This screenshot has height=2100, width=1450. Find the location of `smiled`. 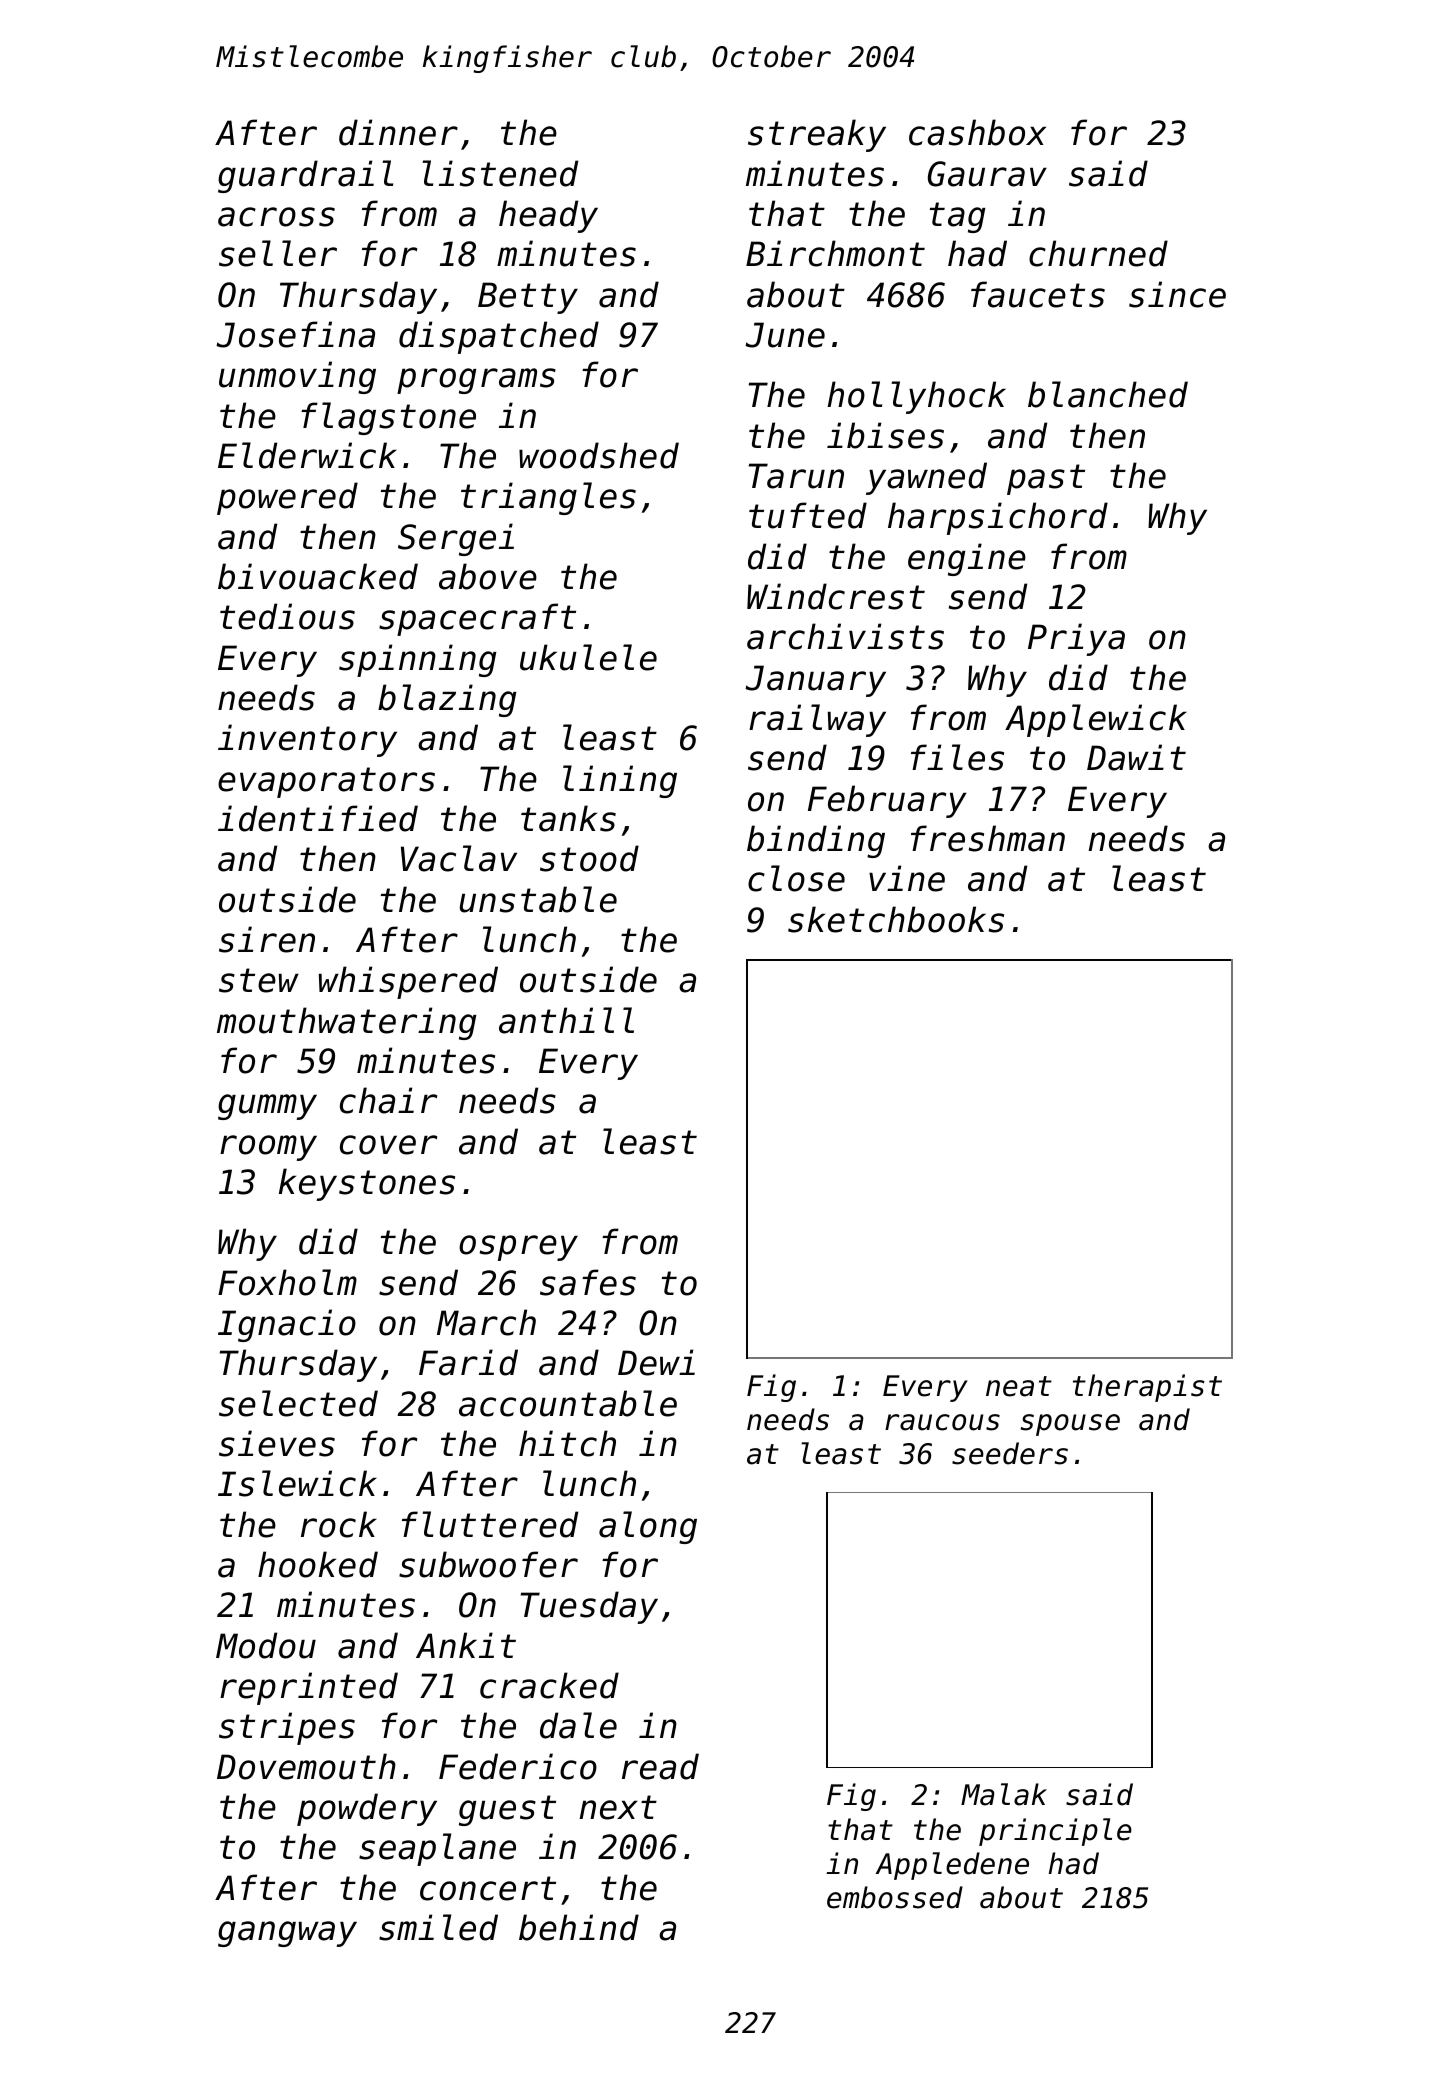

smiled is located at coordinates (438, 1927).
